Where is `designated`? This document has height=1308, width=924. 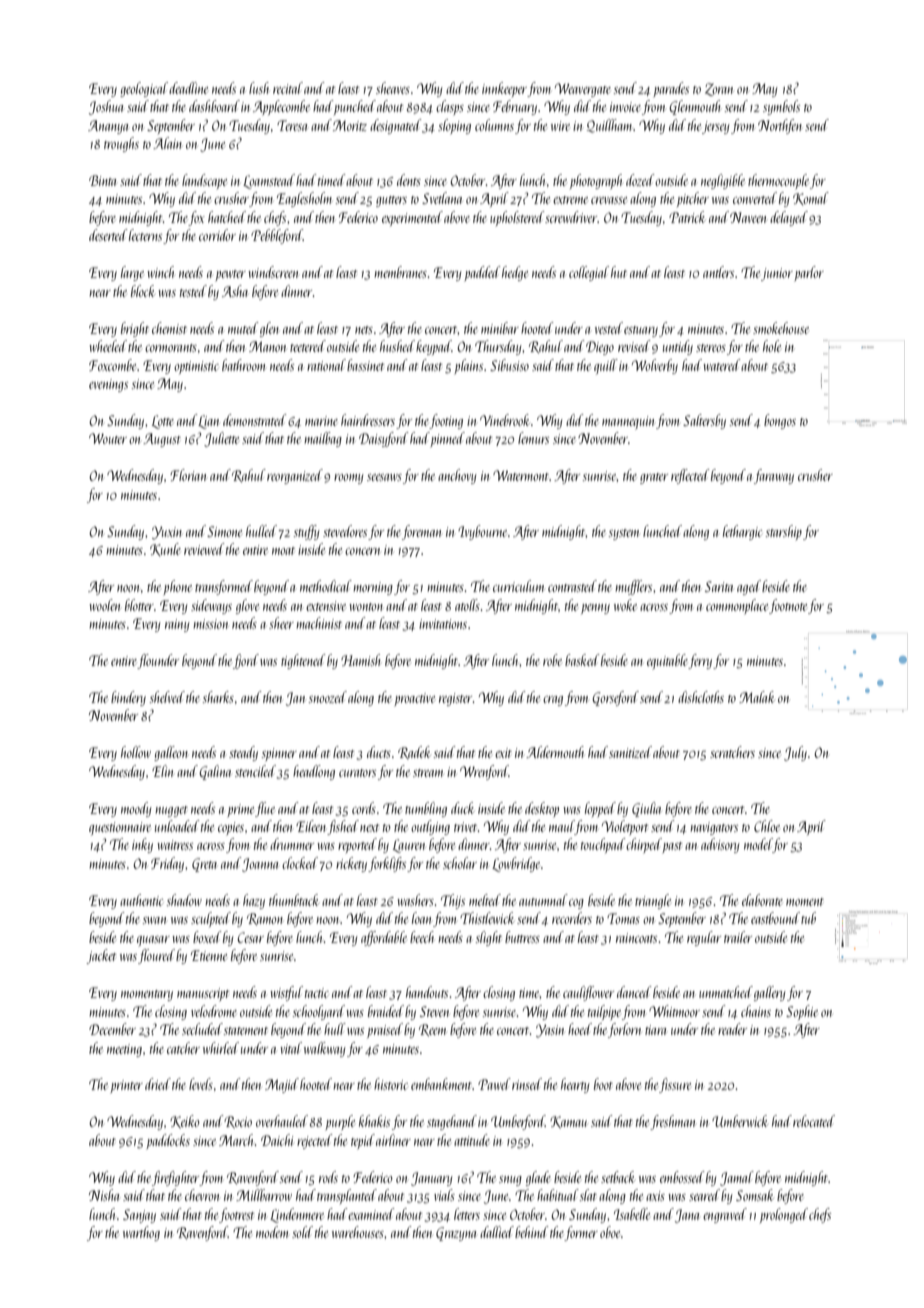
designated is located at coordinates (396, 126).
